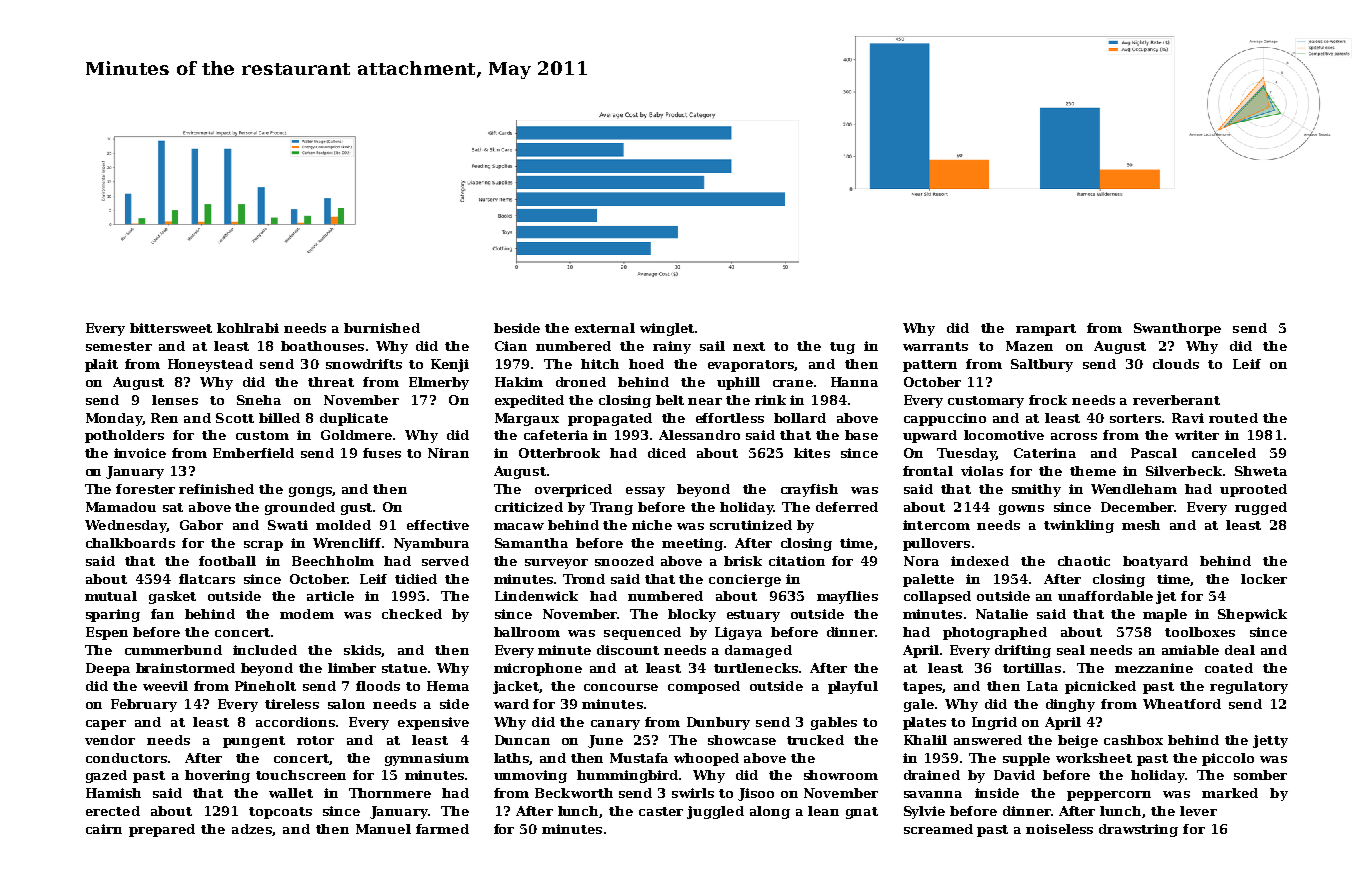 The width and height of the document is (1372, 887). What do you see at coordinates (672, 347) in the document?
I see `rainy` at bounding box center [672, 347].
